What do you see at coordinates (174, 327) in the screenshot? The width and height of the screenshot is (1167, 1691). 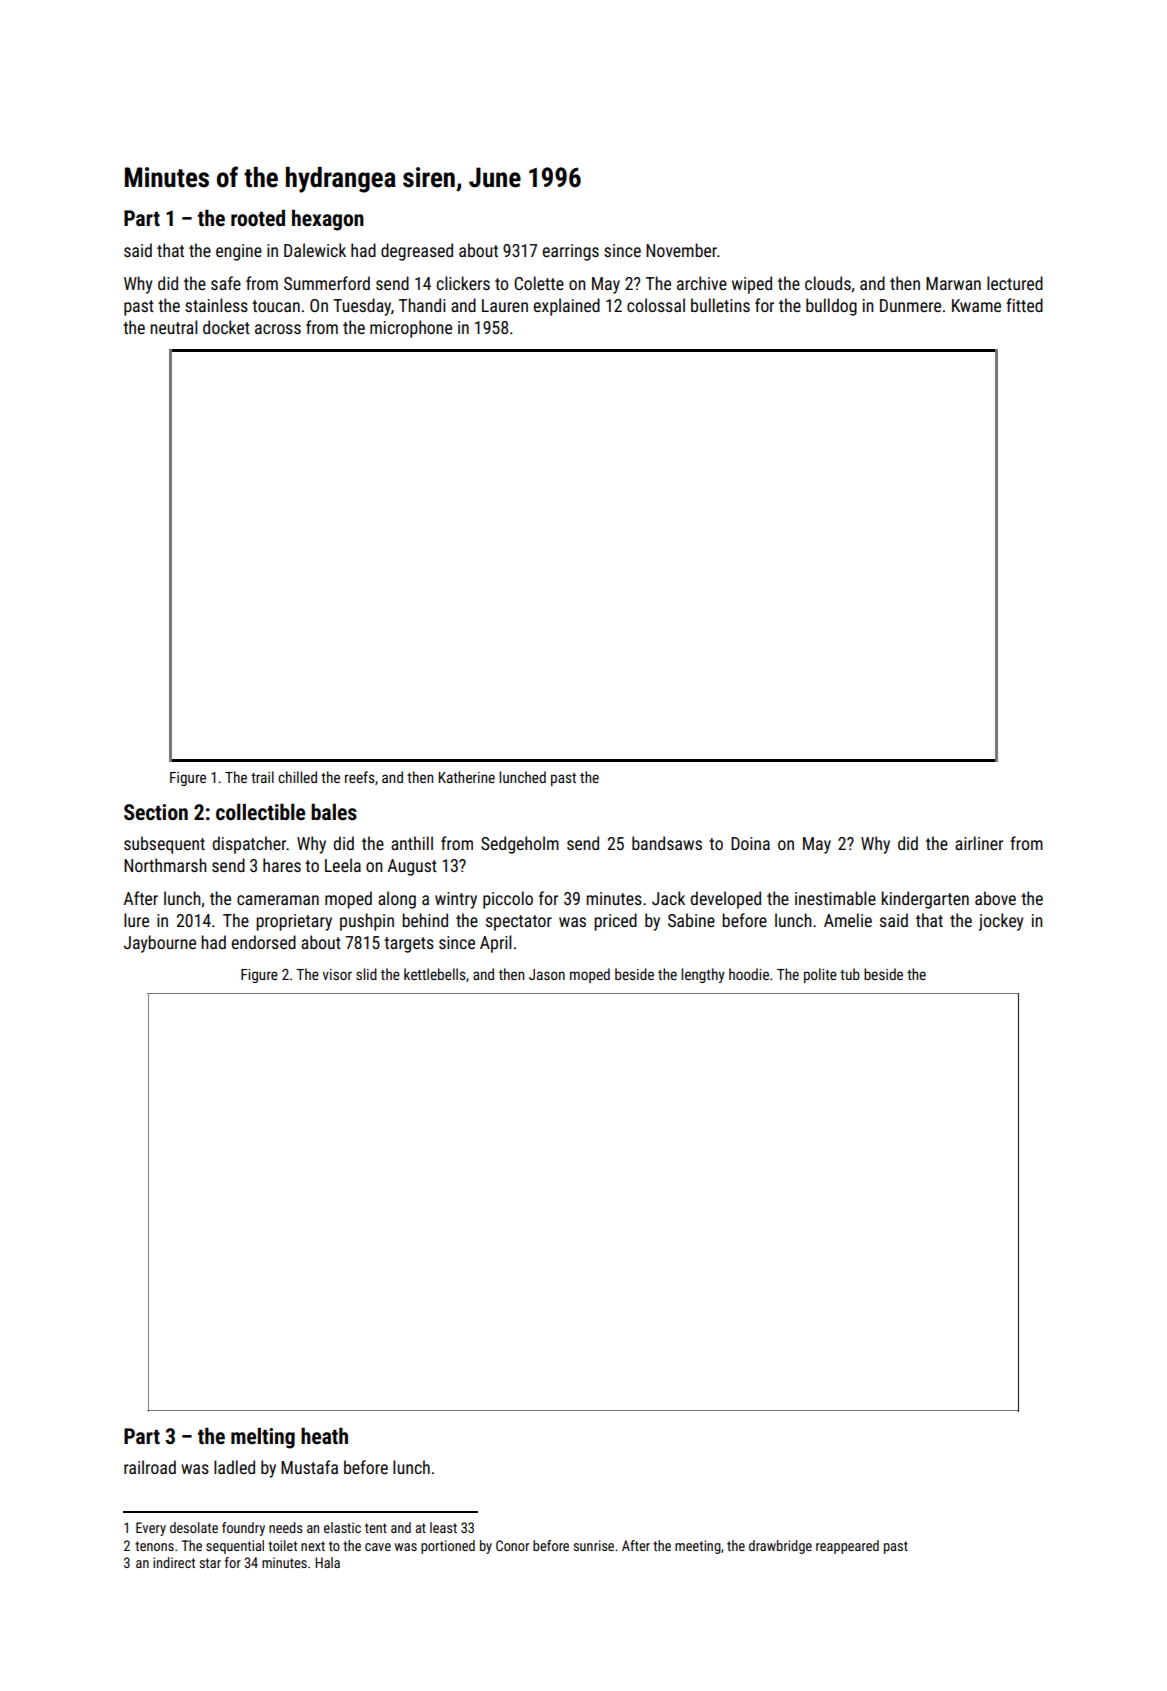 I see `neutral` at bounding box center [174, 327].
